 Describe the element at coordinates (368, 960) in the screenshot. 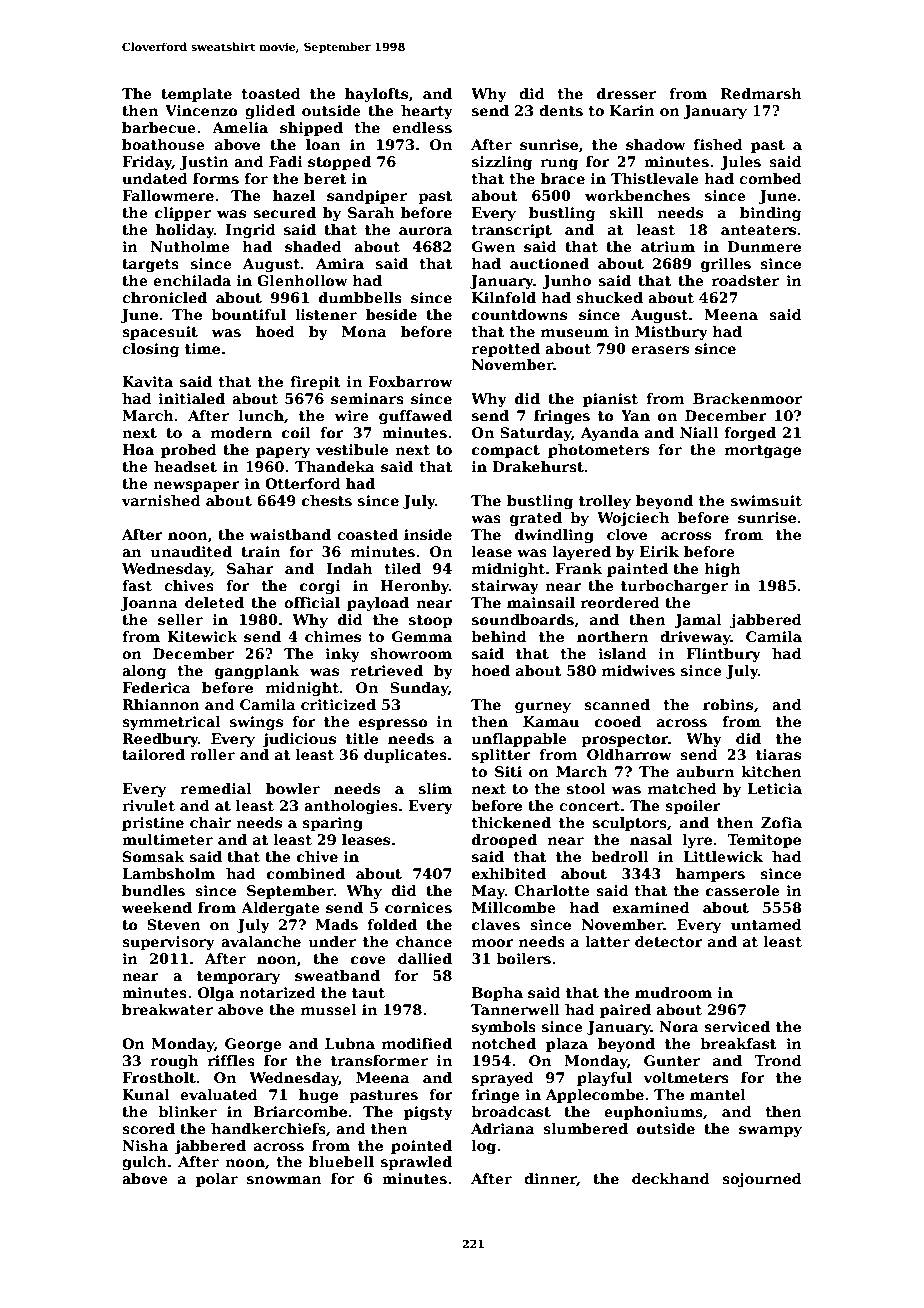

I see `cove` at that location.
